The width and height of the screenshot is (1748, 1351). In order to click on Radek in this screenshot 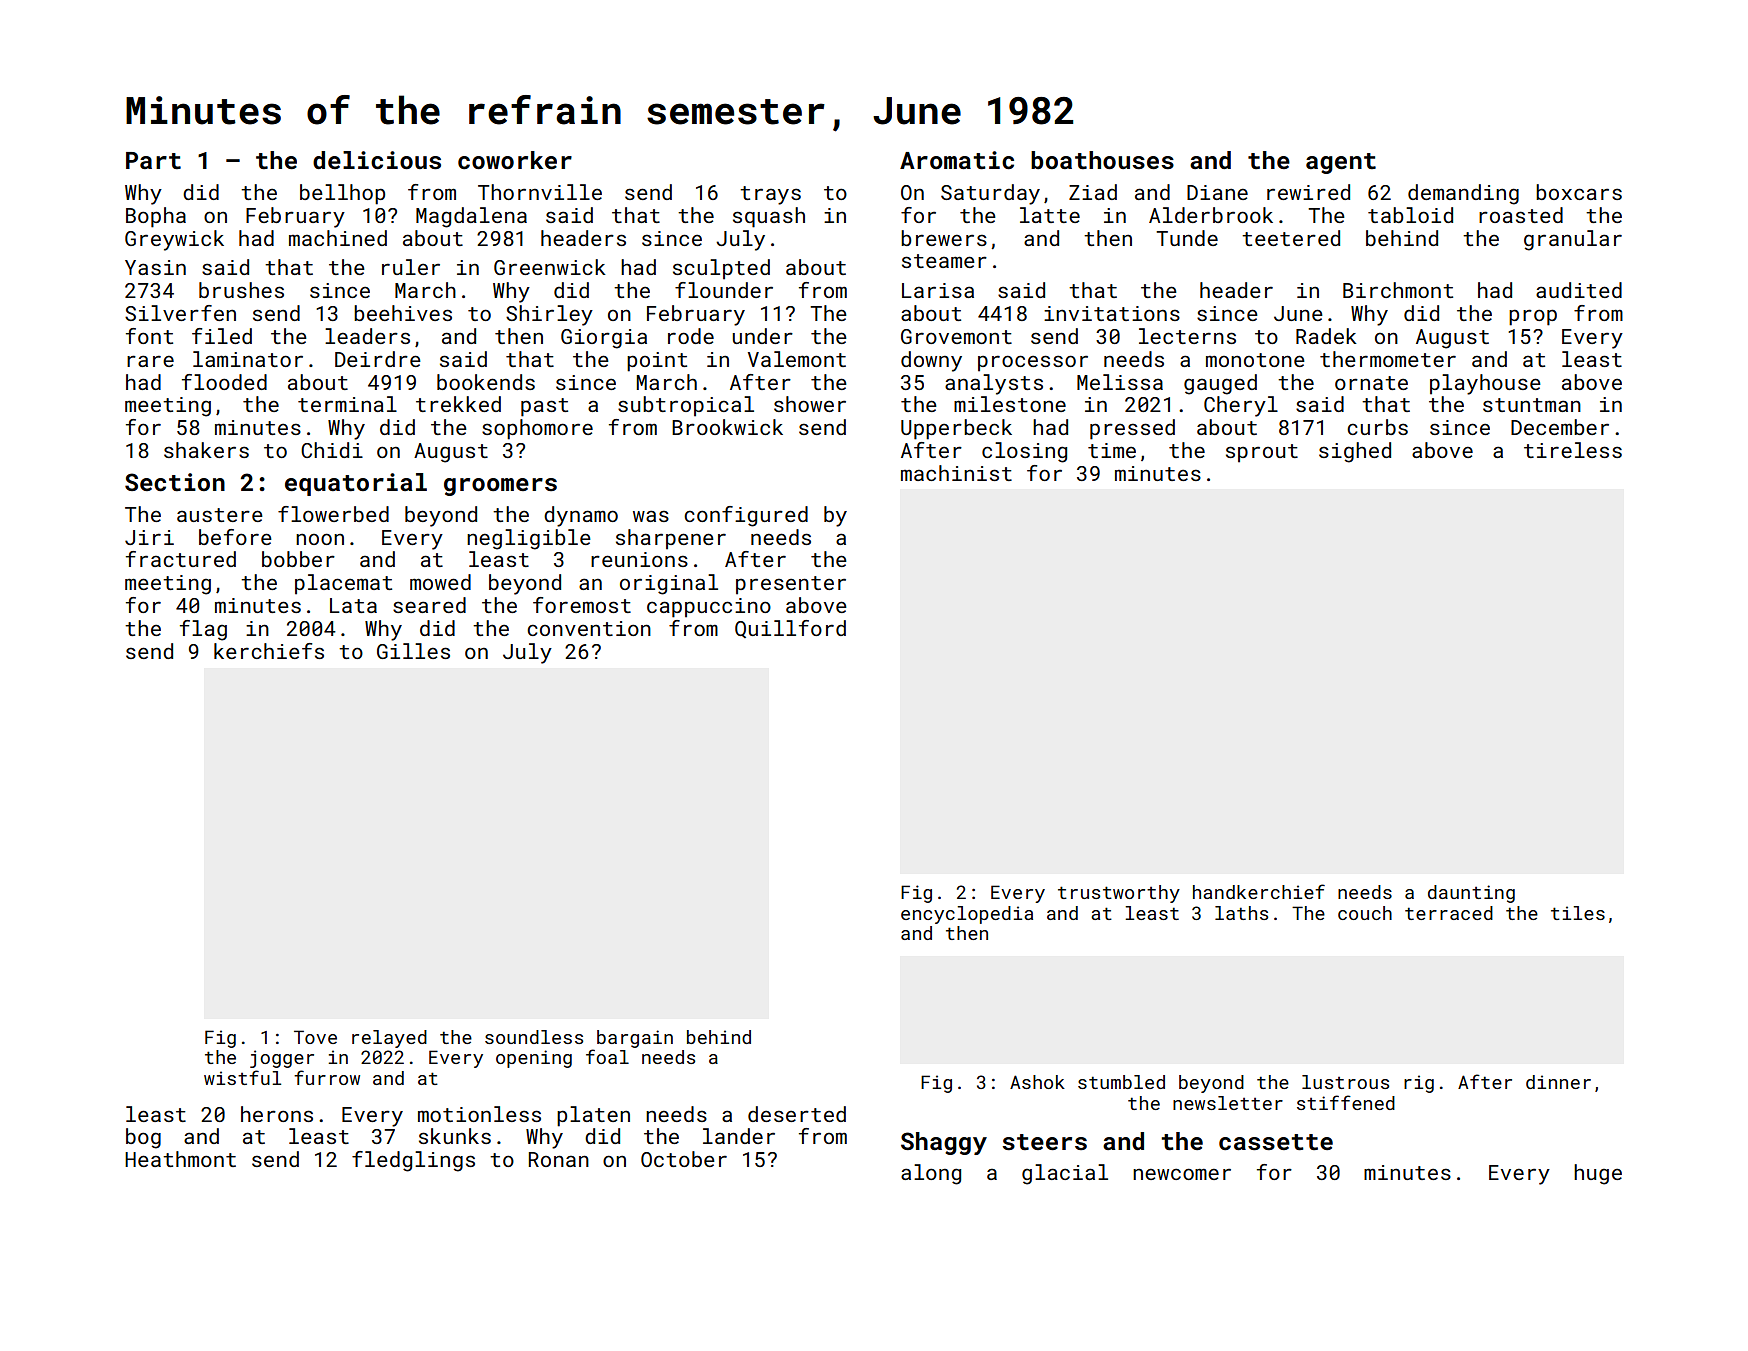, I will do `click(1326, 336)`.
